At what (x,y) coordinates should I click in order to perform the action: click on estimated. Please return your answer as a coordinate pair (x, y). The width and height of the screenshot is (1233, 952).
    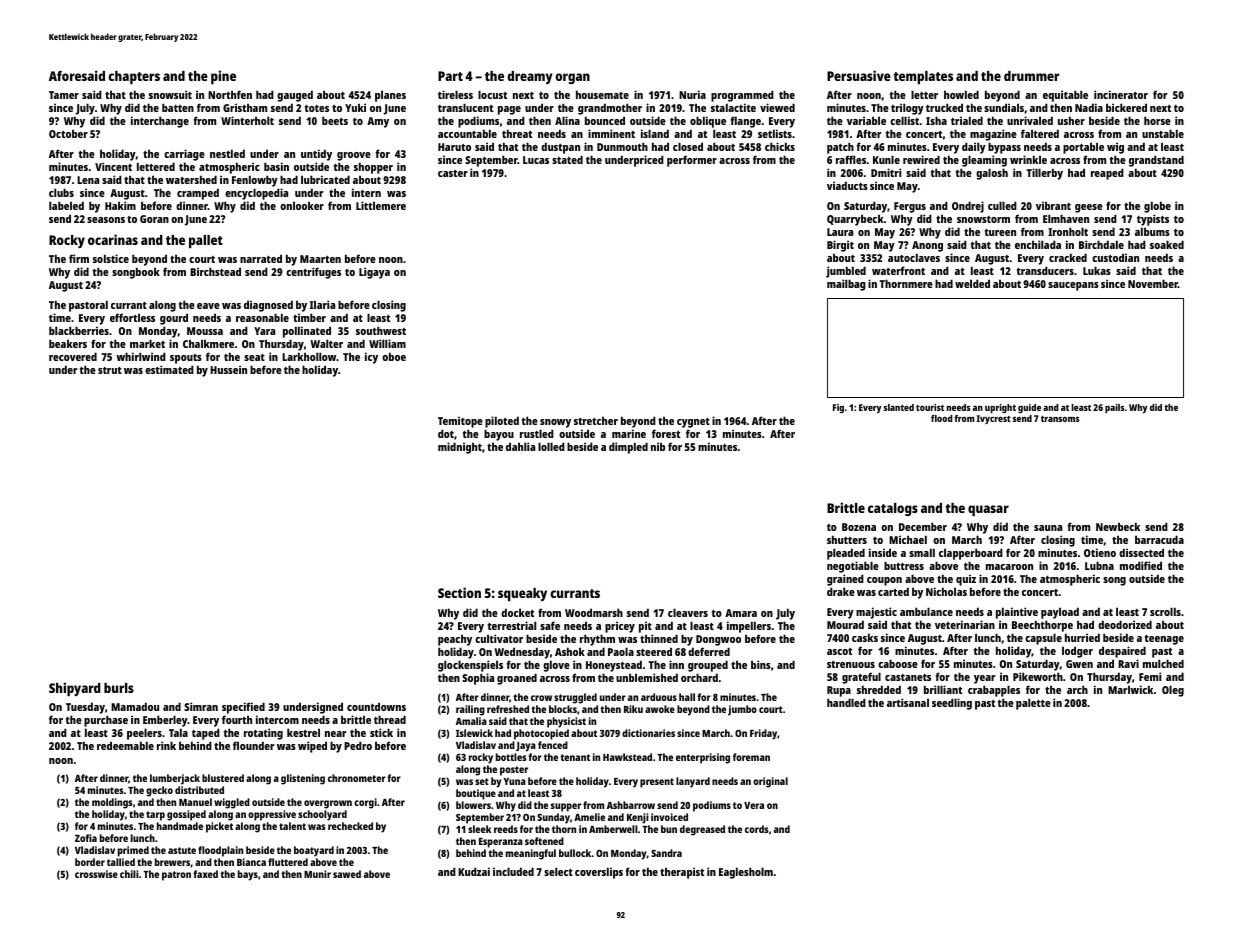
    Looking at the image, I should click on (169, 369).
